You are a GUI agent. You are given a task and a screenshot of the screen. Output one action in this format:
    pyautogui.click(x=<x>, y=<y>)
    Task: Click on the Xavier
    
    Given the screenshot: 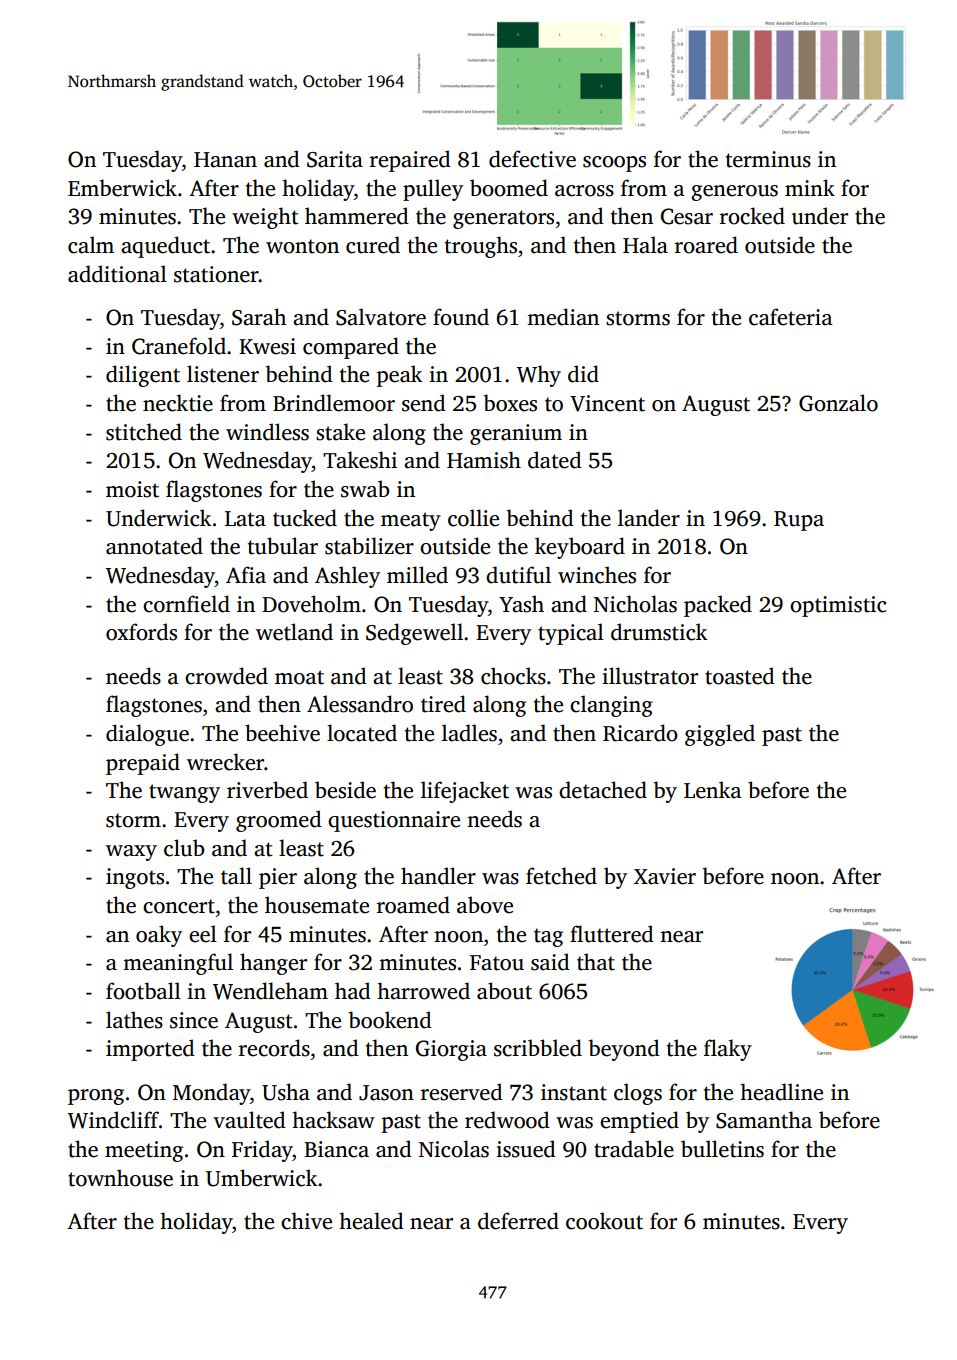 What is the action you would take?
    pyautogui.click(x=665, y=876)
